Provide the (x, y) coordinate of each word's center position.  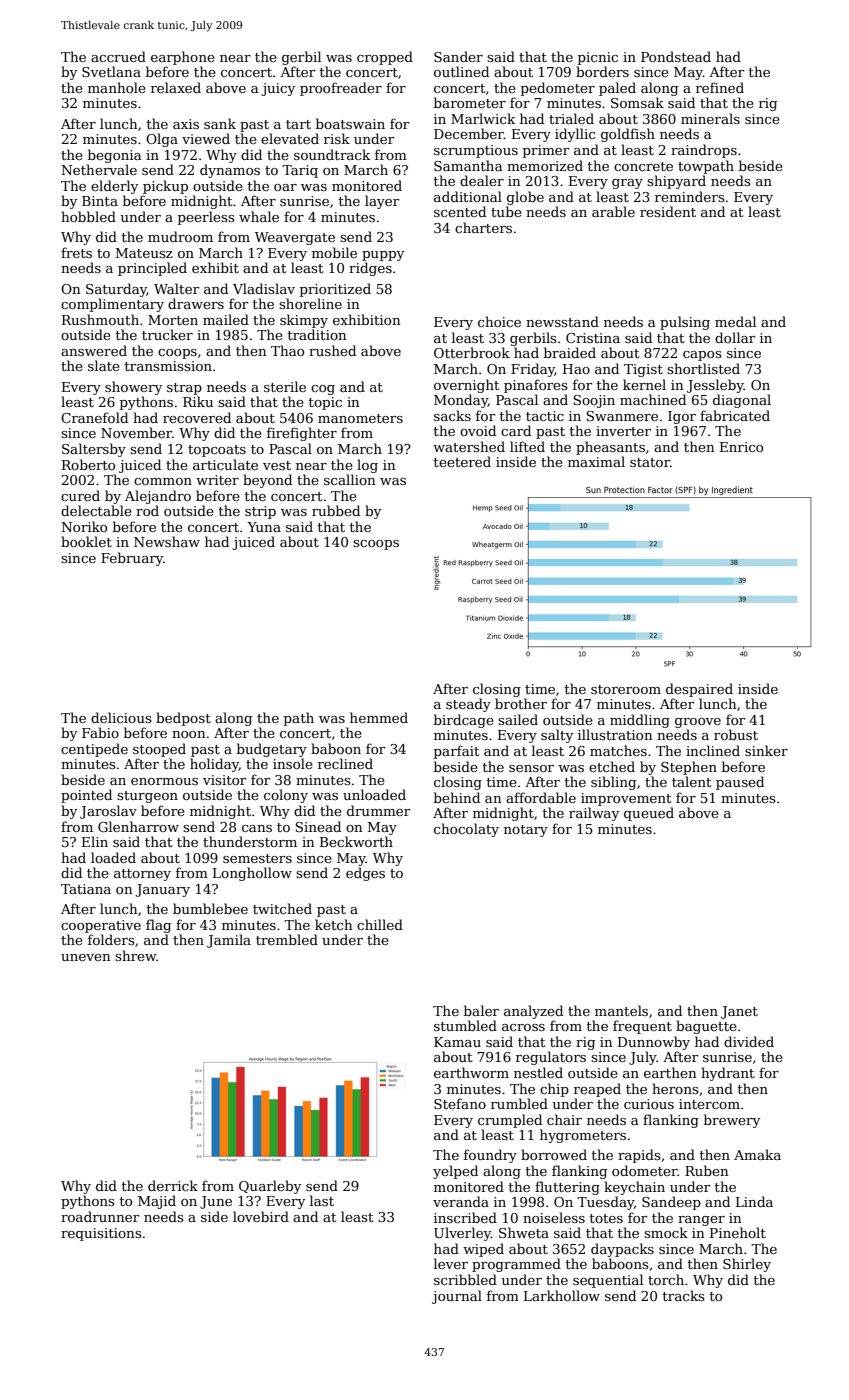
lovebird (261, 1216)
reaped (597, 1090)
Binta (100, 201)
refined (720, 87)
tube (506, 211)
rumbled (519, 1103)
